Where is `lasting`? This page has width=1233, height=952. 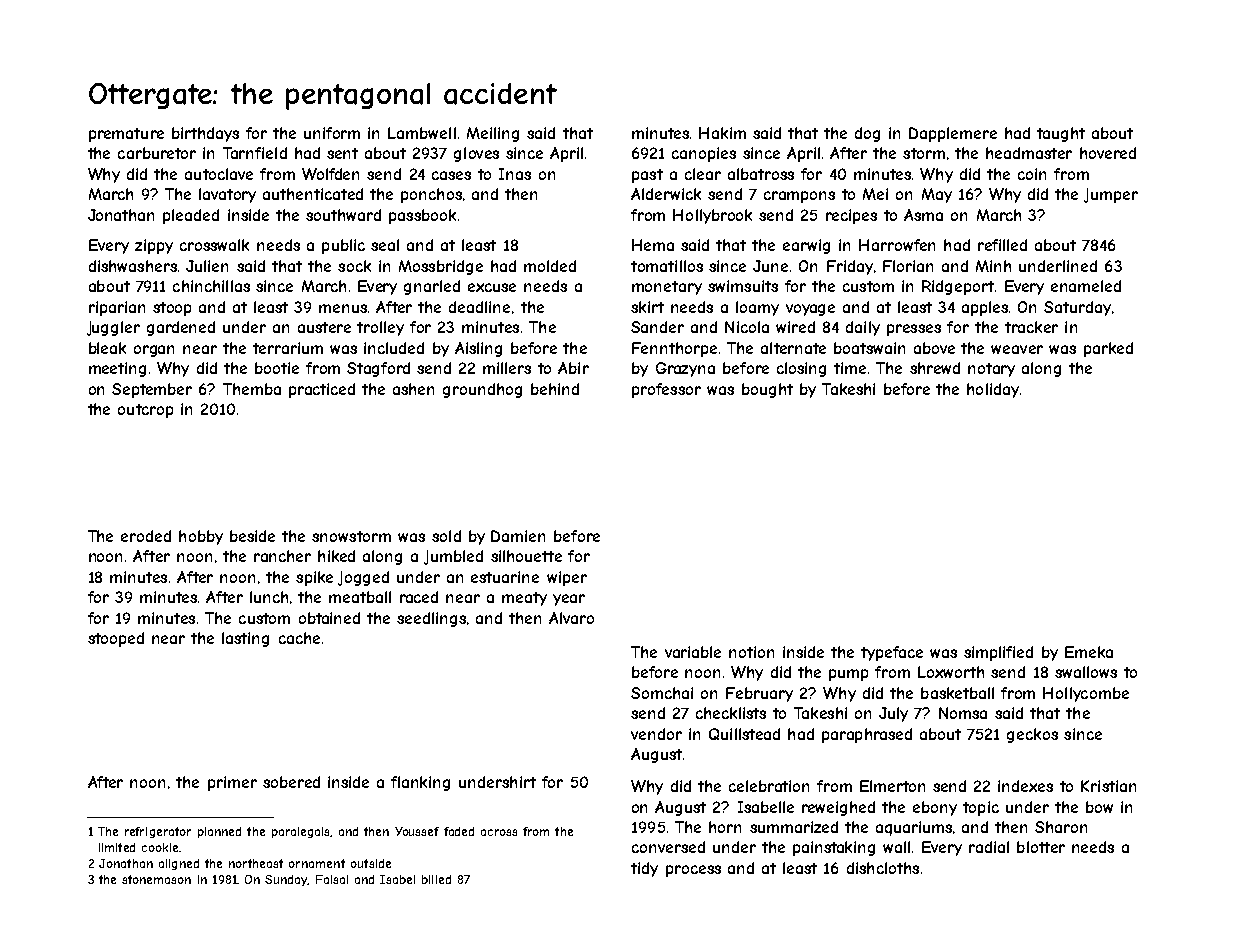 lasting is located at coordinates (245, 639).
